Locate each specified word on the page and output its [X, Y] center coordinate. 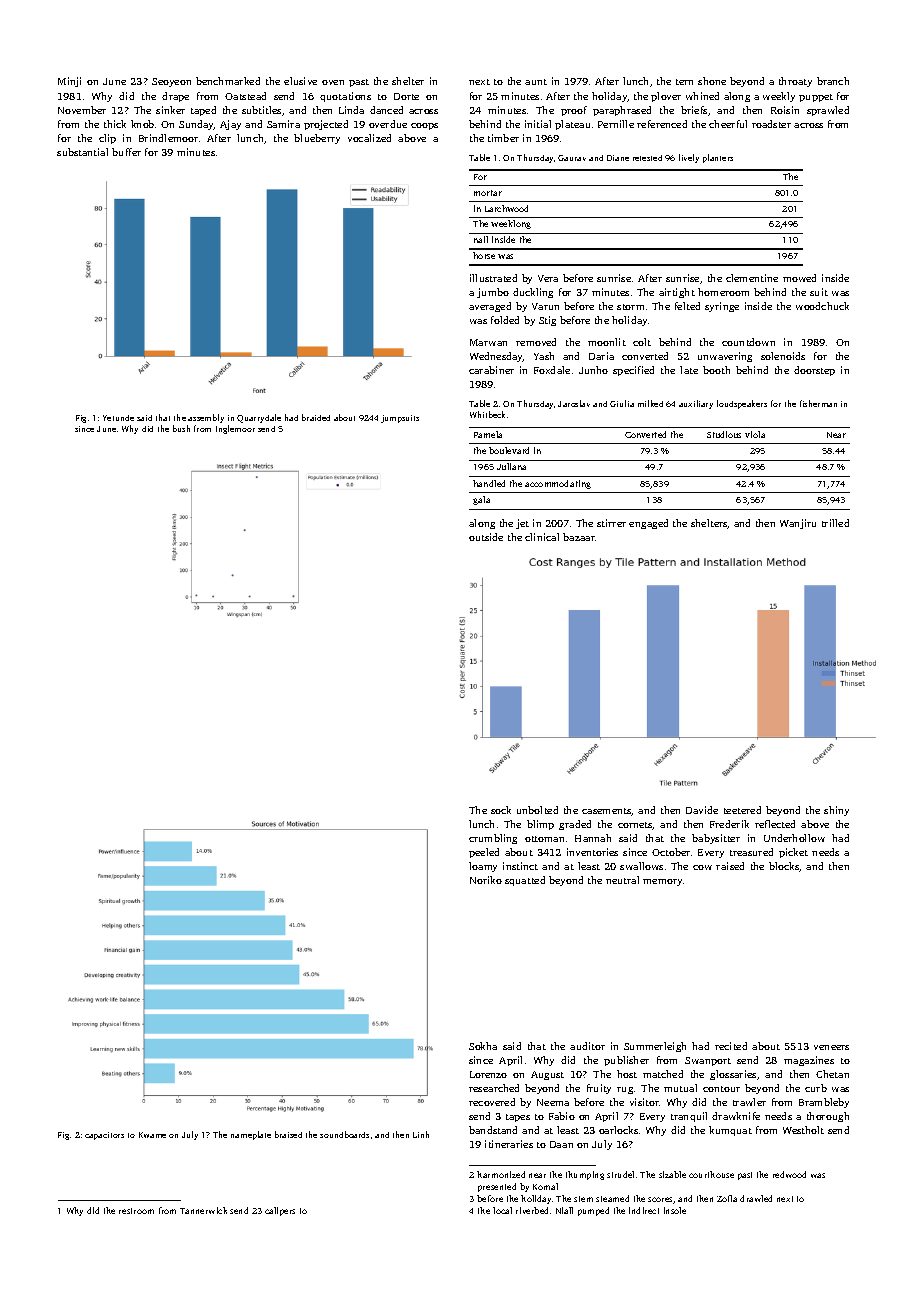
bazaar [579, 537]
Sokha [483, 1046]
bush [181, 428]
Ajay [230, 125]
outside [486, 537]
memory [662, 882]
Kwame [152, 1135]
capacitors [104, 1136]
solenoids [783, 356]
